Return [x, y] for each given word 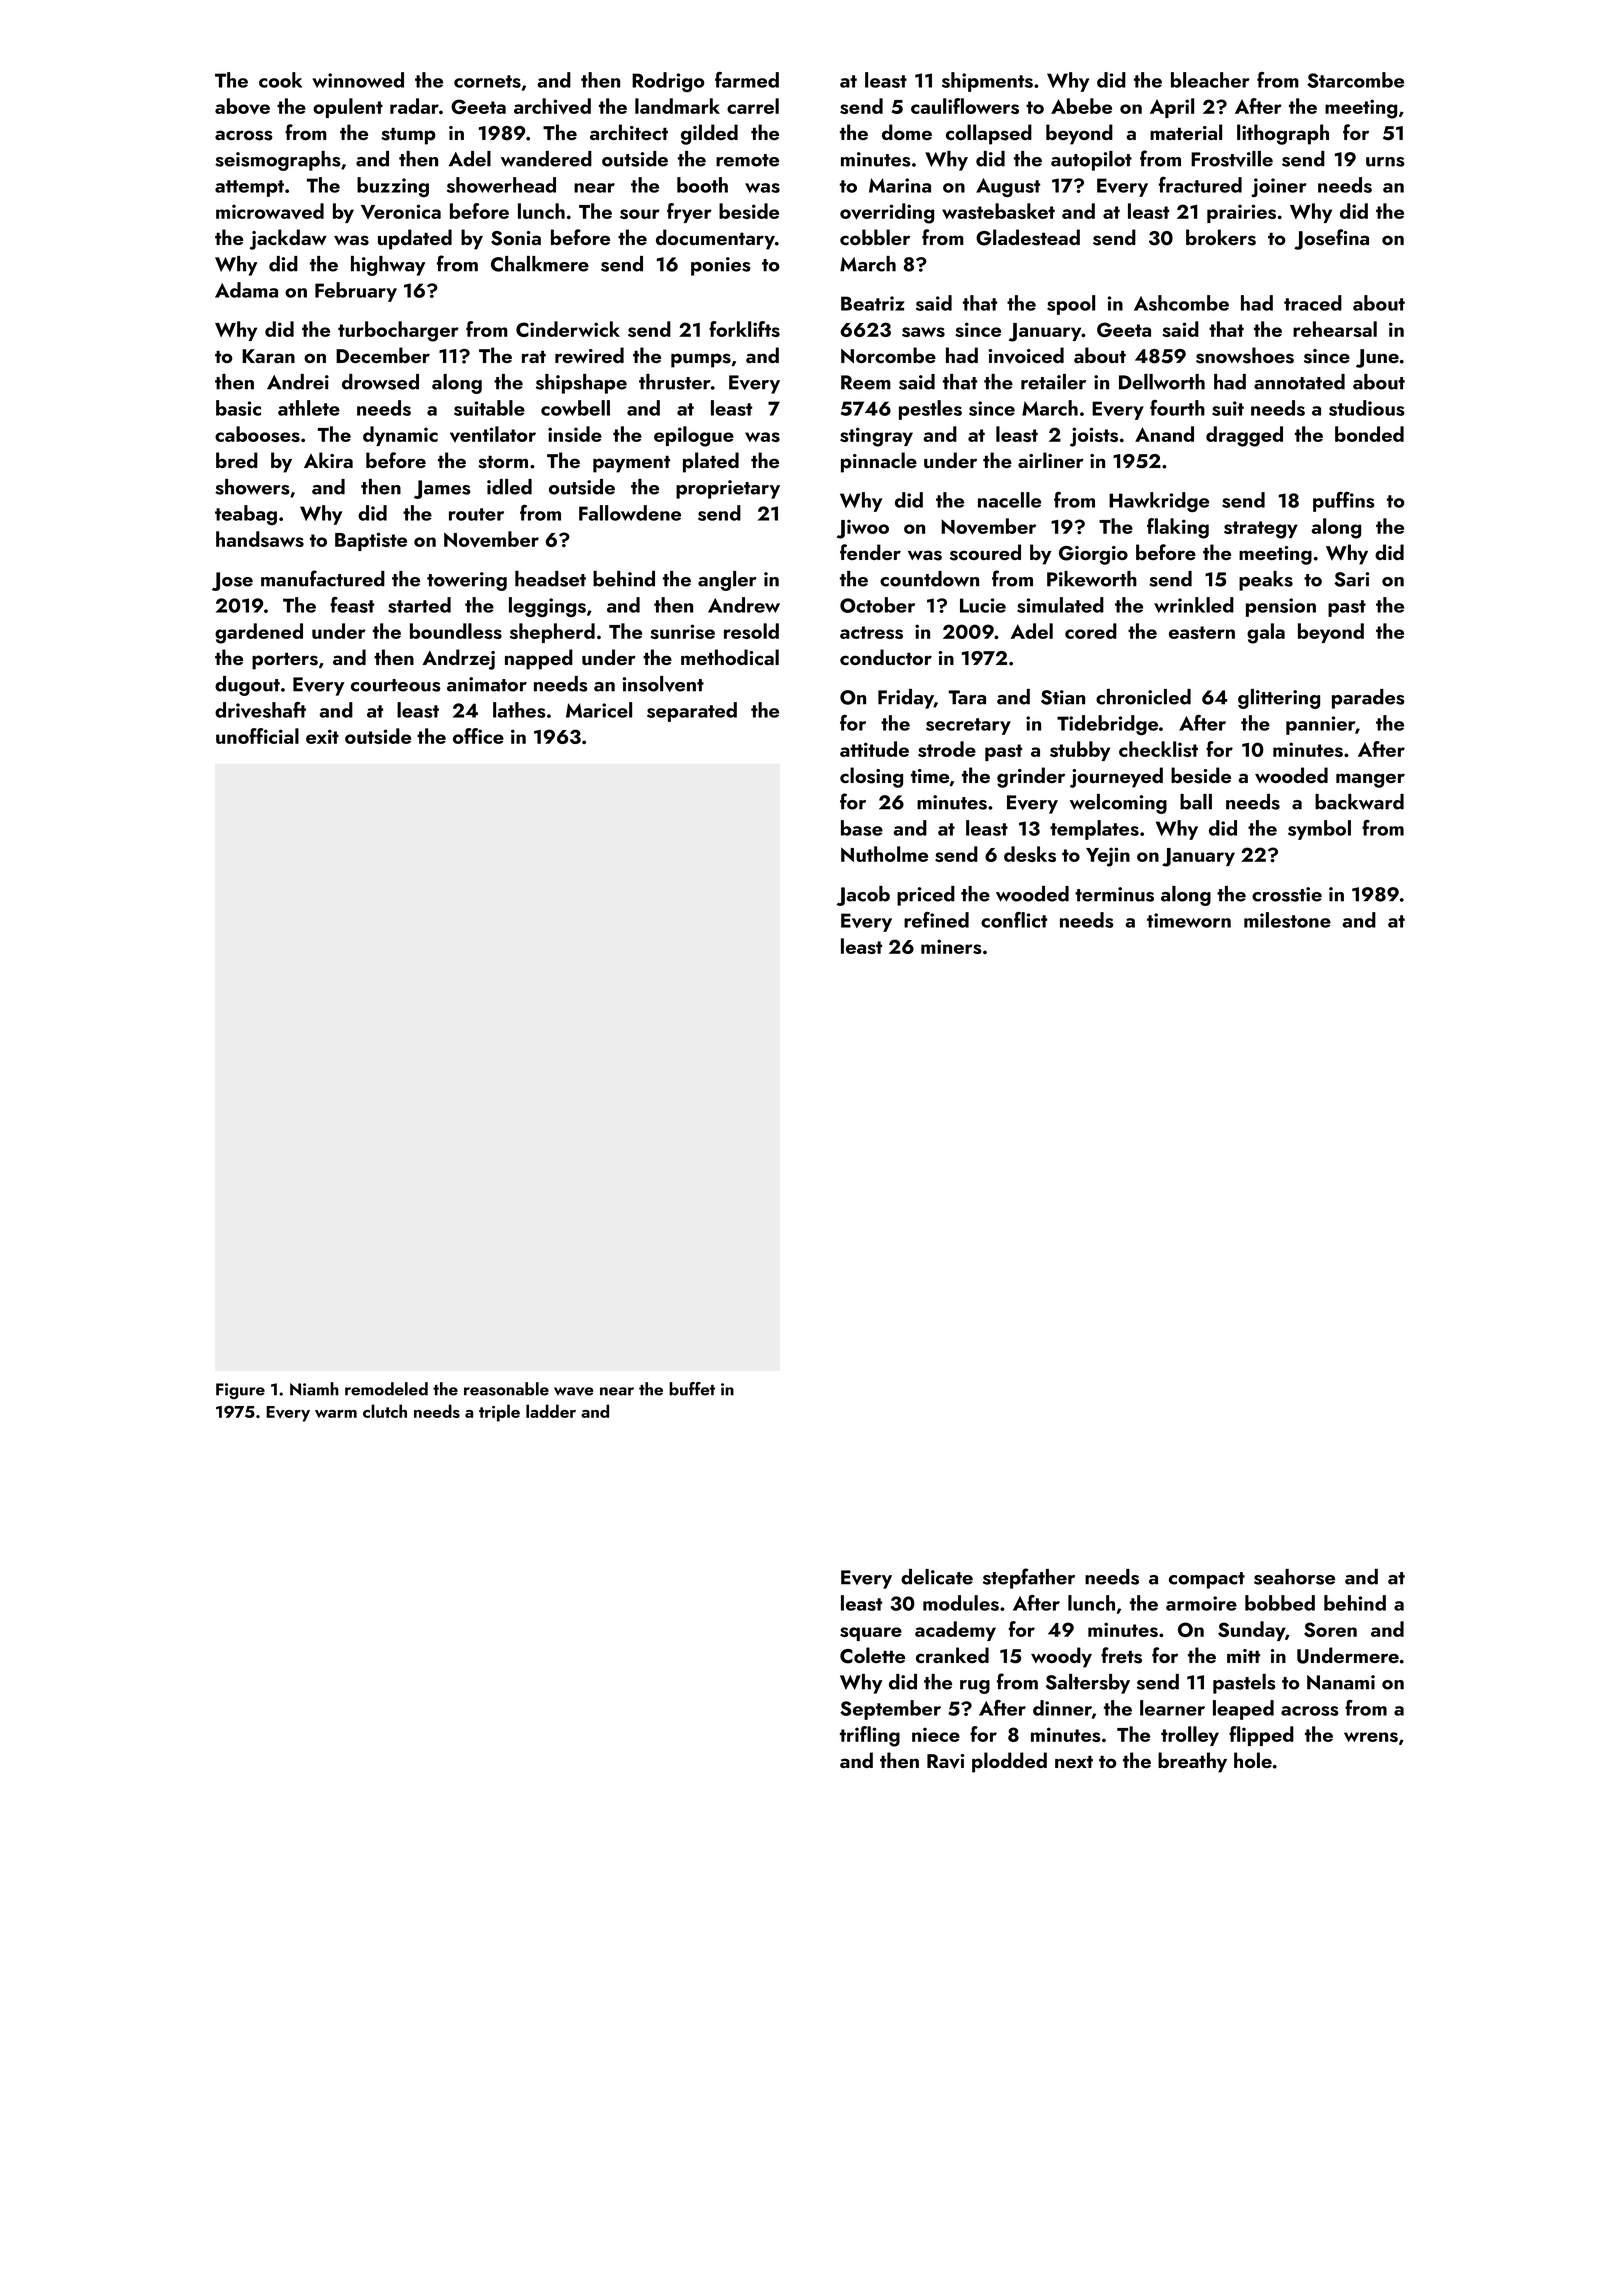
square [871, 1634]
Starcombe [1355, 80]
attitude [874, 749]
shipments [987, 82]
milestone [1287, 920]
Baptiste [371, 541]
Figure [240, 1391]
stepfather [1029, 1578]
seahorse [1294, 1577]
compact [1207, 1580]
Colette [872, 1655]
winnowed [358, 80]
